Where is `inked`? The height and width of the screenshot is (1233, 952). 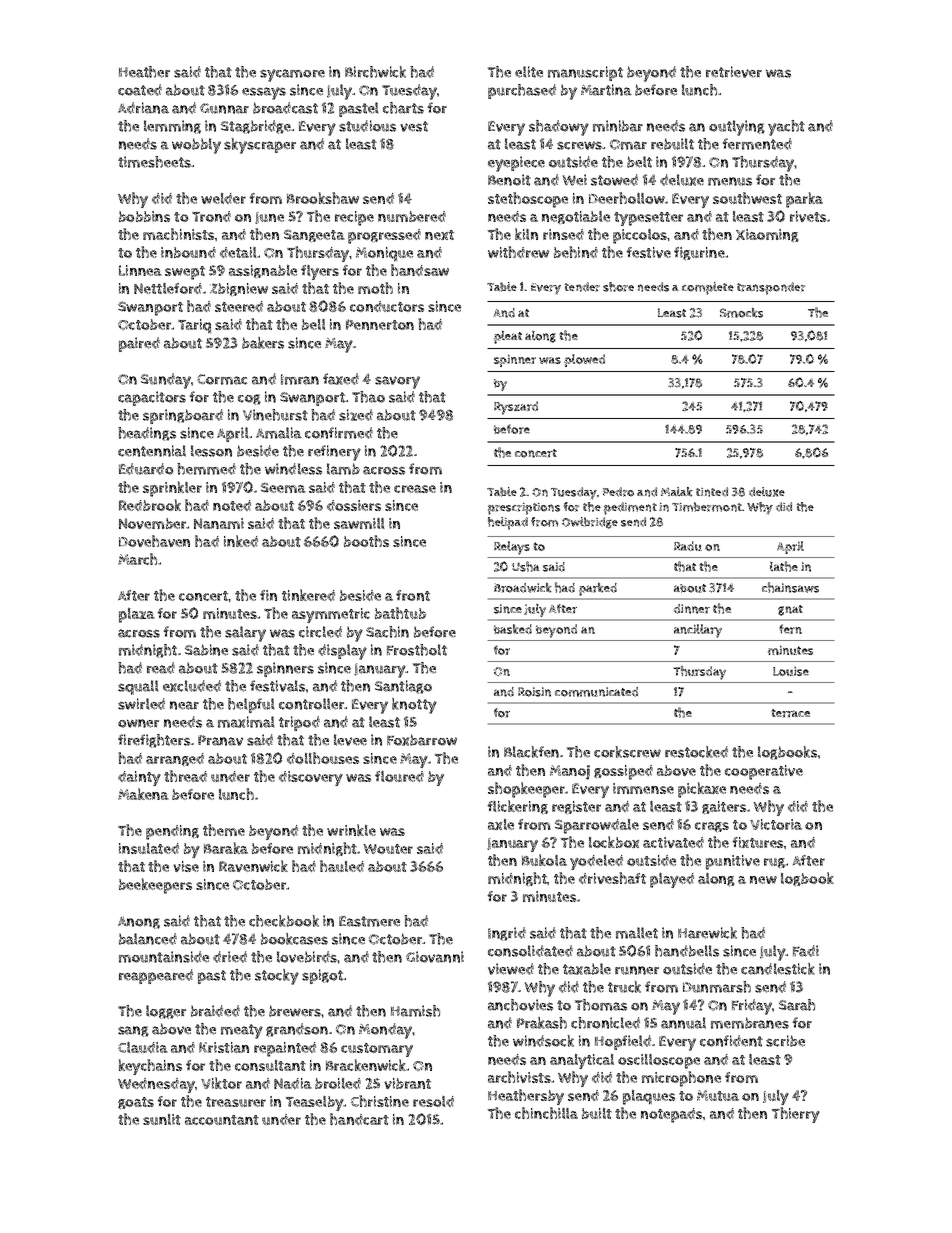 inked is located at coordinates (241, 541).
